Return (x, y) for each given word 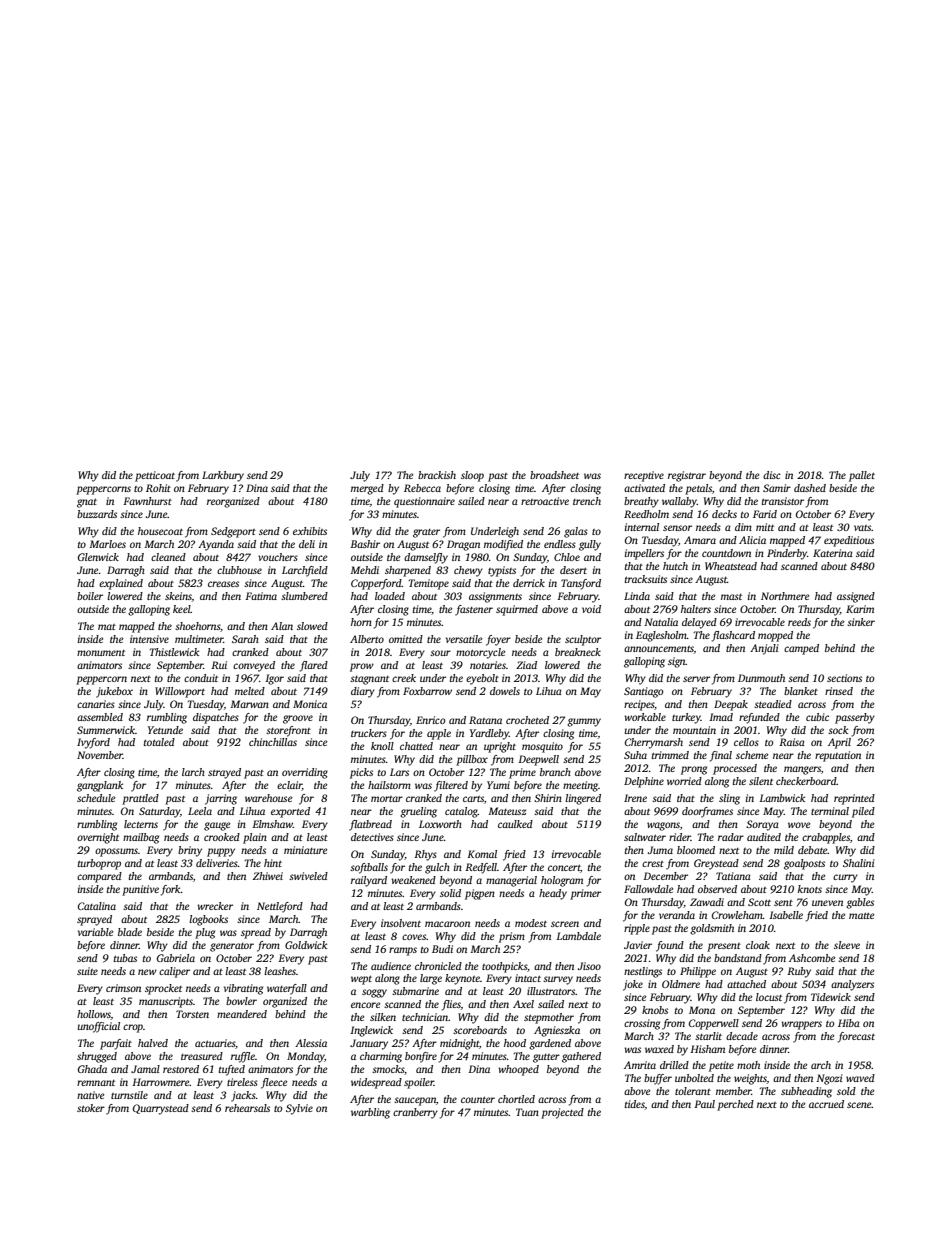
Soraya (762, 825)
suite (87, 971)
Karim (860, 609)
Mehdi (364, 570)
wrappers (801, 1025)
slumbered (304, 596)
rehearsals (247, 1108)
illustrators (551, 991)
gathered (581, 1057)
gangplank (100, 786)
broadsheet (554, 475)
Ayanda (216, 545)
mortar (387, 799)
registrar (687, 476)
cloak (758, 945)
